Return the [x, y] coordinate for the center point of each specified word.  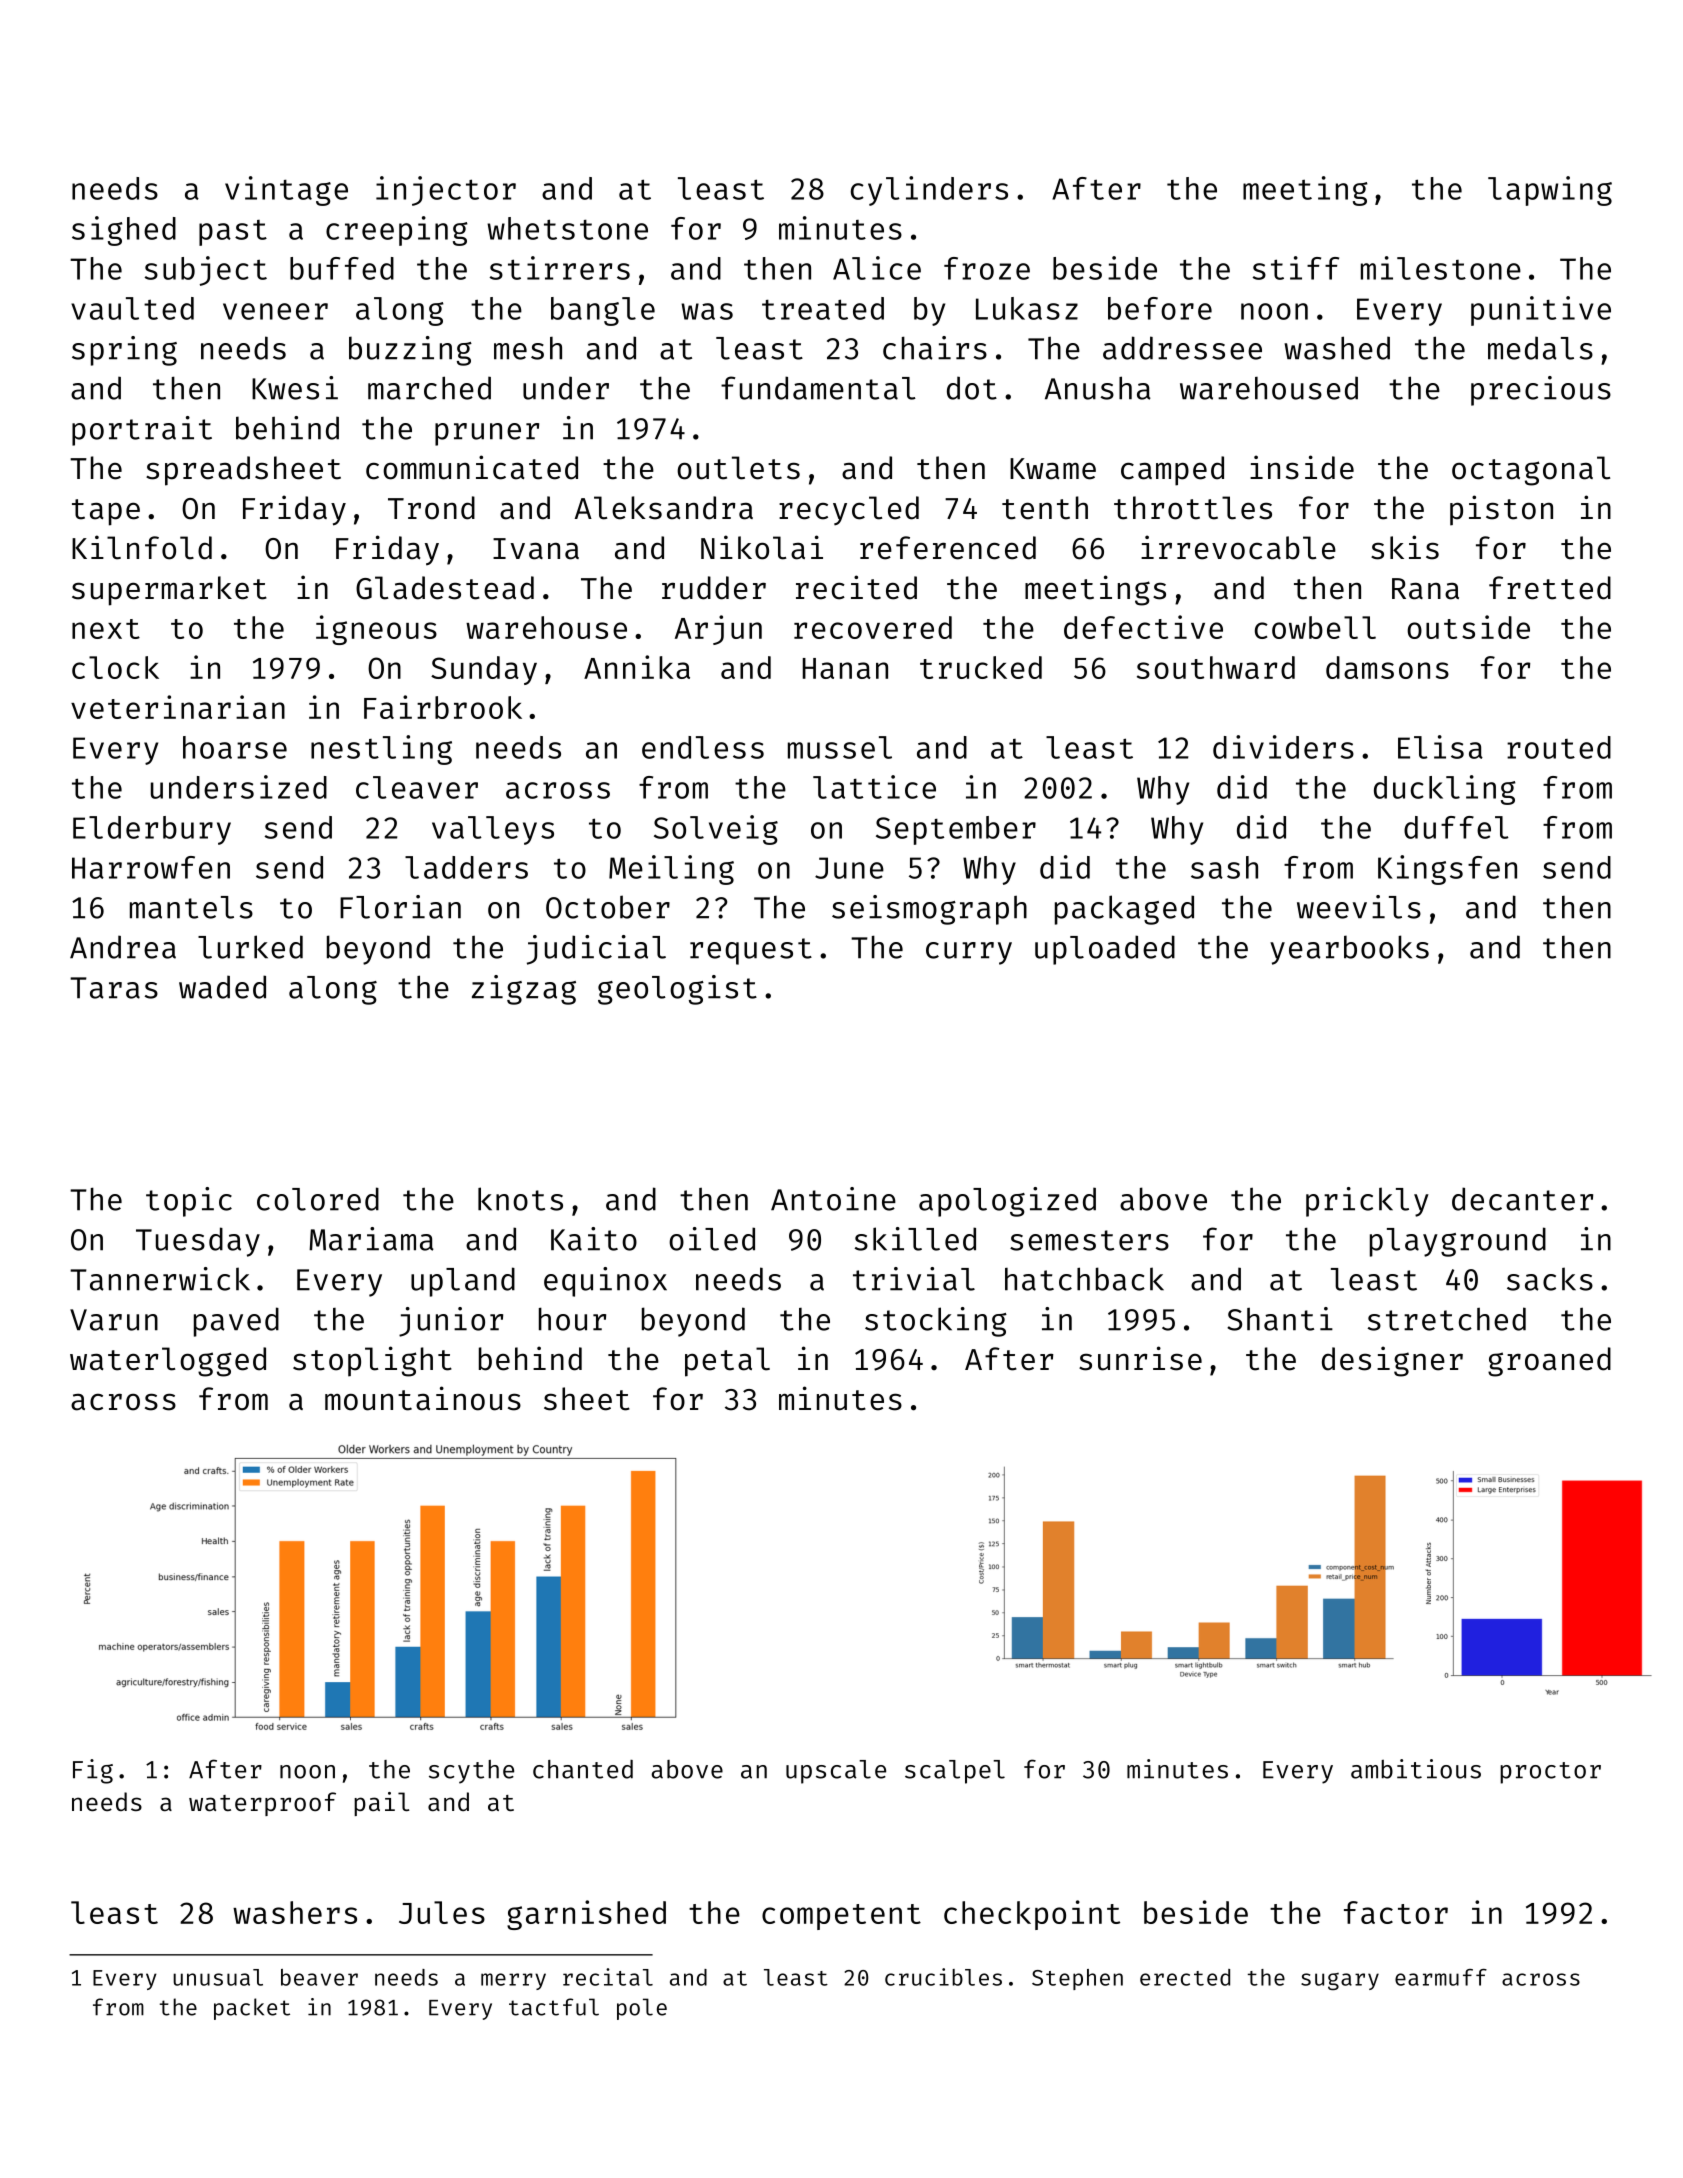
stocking [936, 1322]
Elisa [1440, 747]
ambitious [1416, 1769]
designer [1392, 1361]
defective [1143, 627]
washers [295, 1912]
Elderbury [152, 830]
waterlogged [168, 1362]
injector [446, 191]
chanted [583, 1769]
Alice [877, 268]
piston [1501, 510]
